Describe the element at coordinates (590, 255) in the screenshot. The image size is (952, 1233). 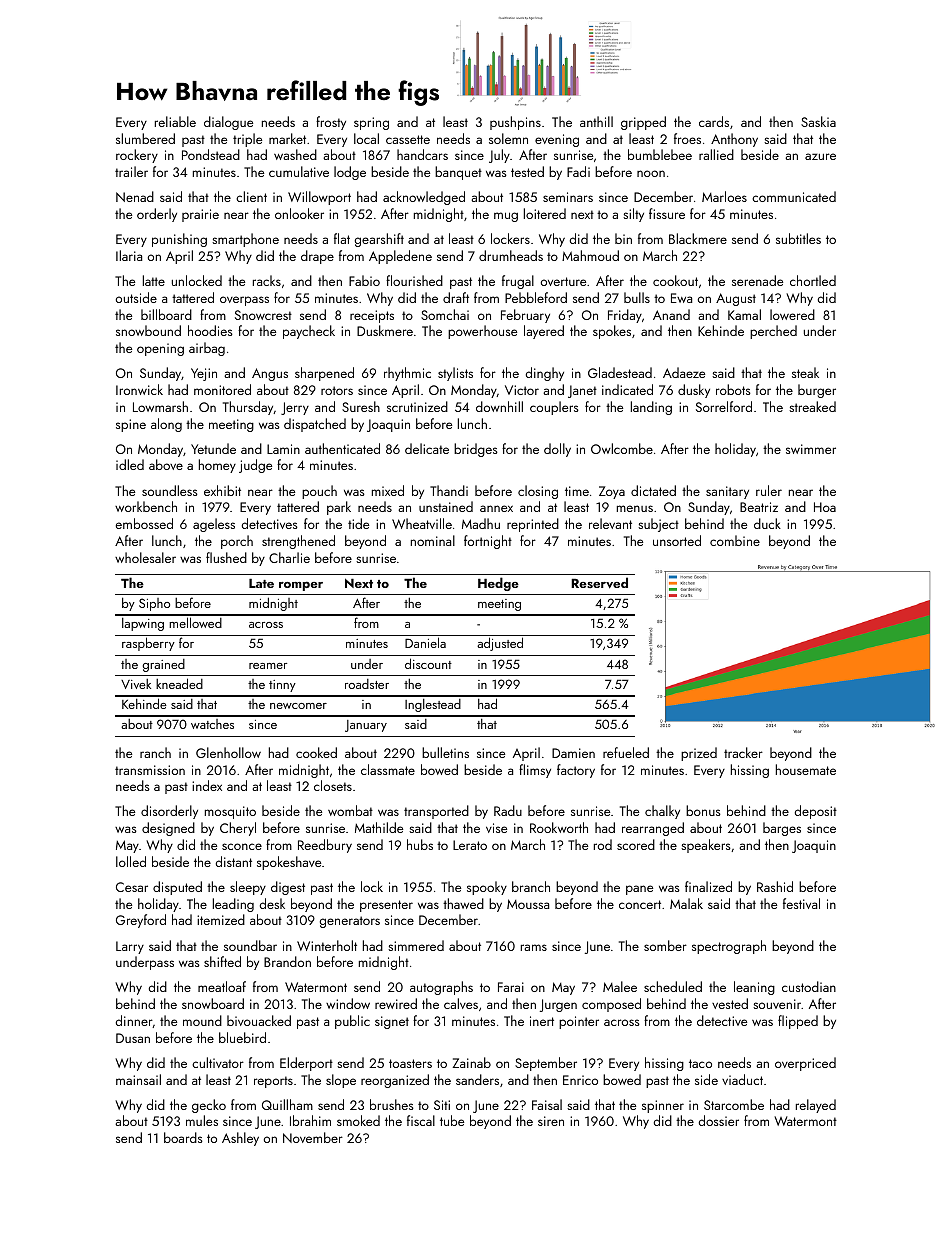
I see `Mahmoud` at that location.
